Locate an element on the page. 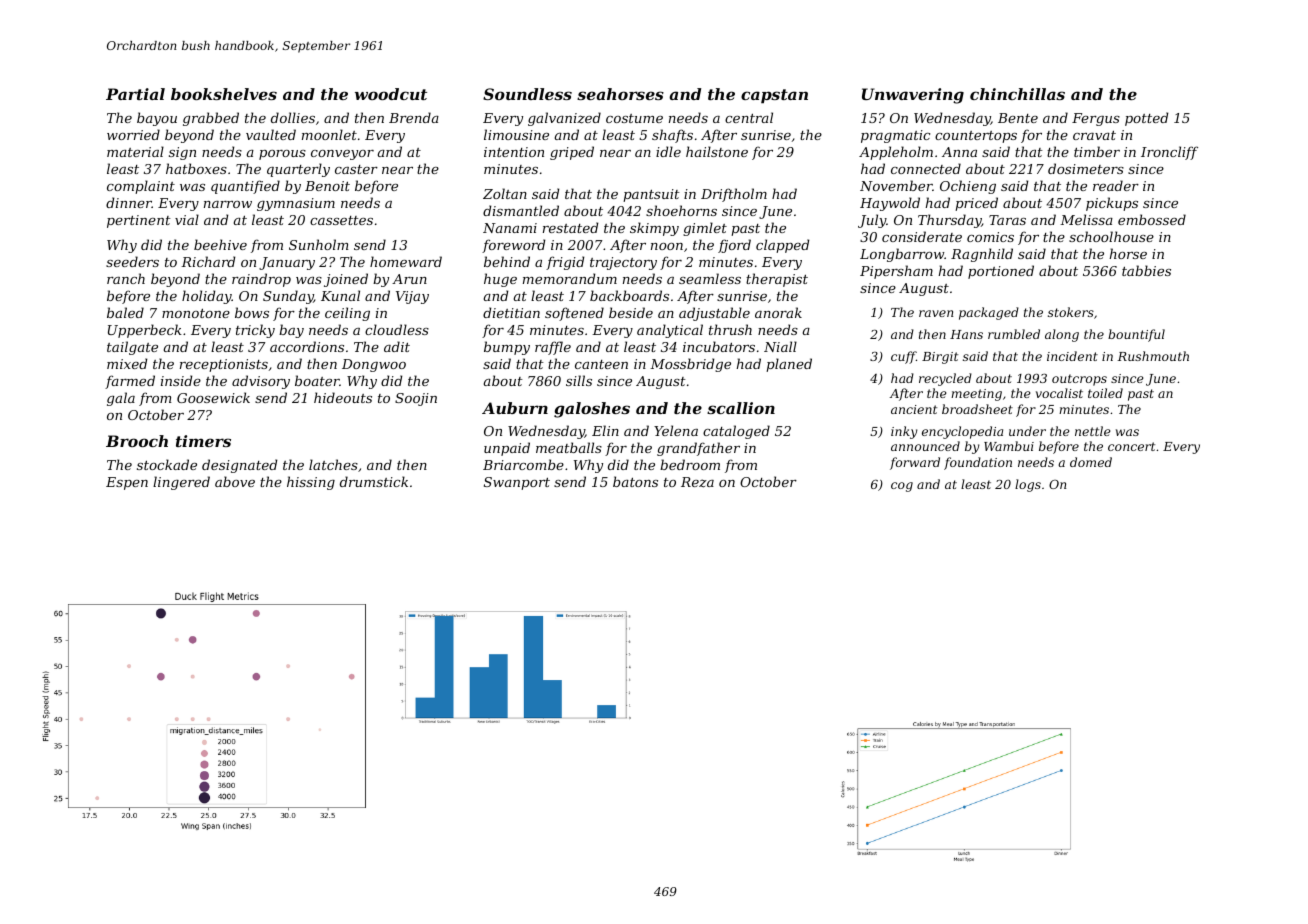 This document has height=924, width=1308. Birgit is located at coordinates (940, 358).
